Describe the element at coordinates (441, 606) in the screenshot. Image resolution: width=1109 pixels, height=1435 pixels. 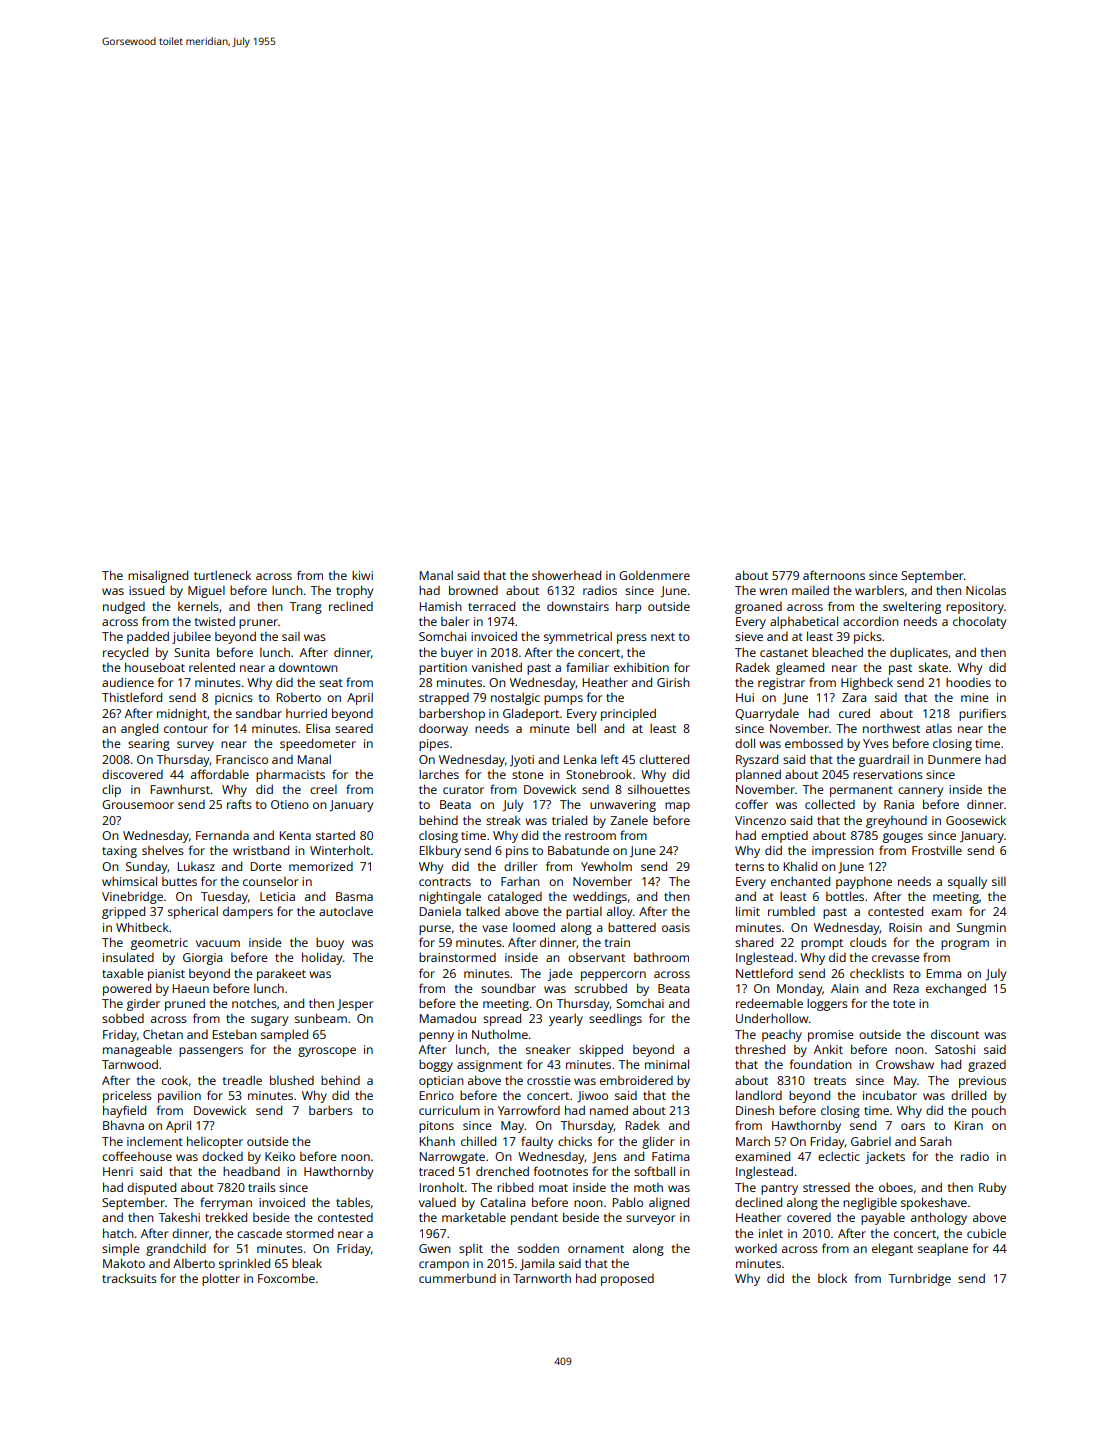
I see `Hamish` at that location.
